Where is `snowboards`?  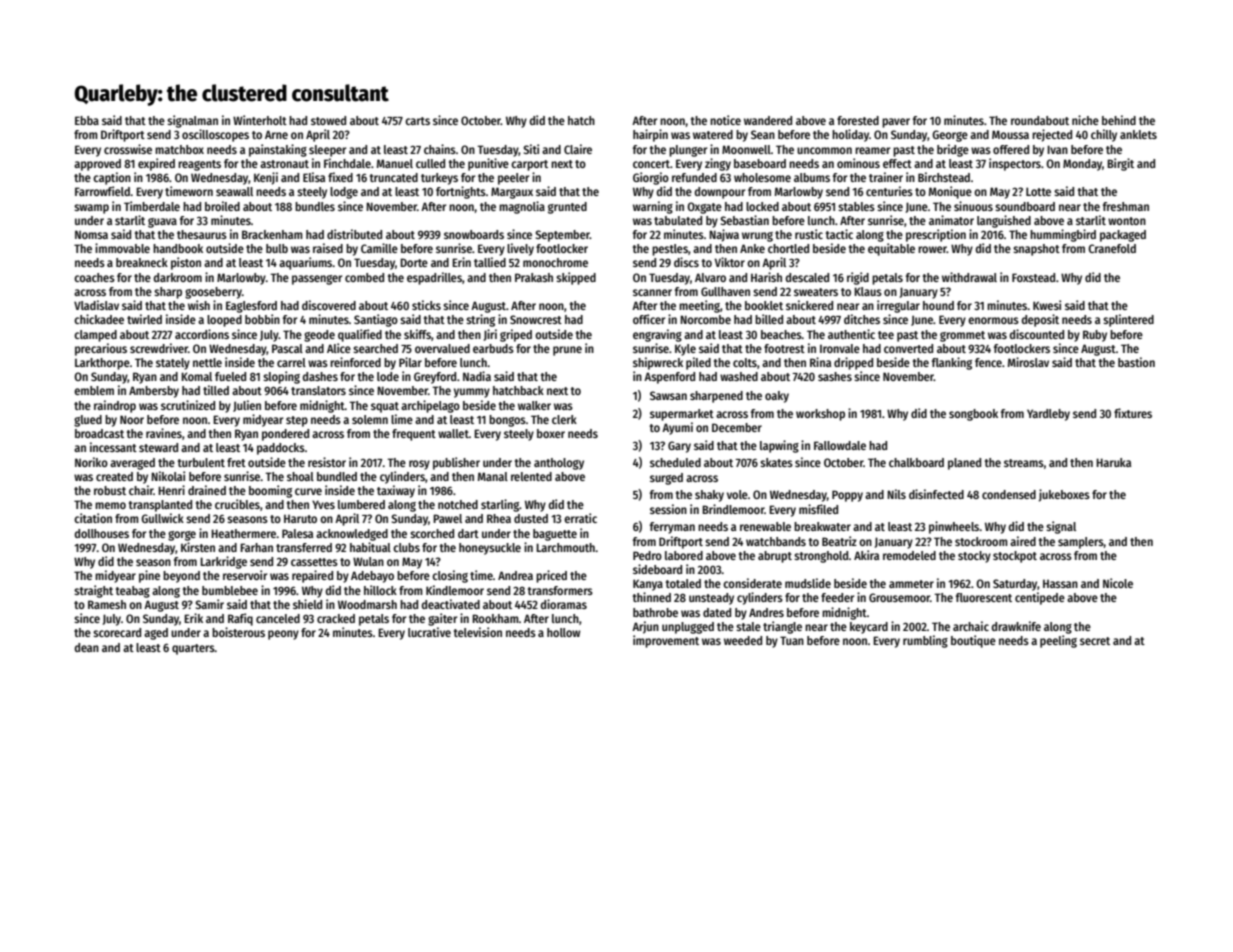
snowboards is located at coordinates (474, 234).
